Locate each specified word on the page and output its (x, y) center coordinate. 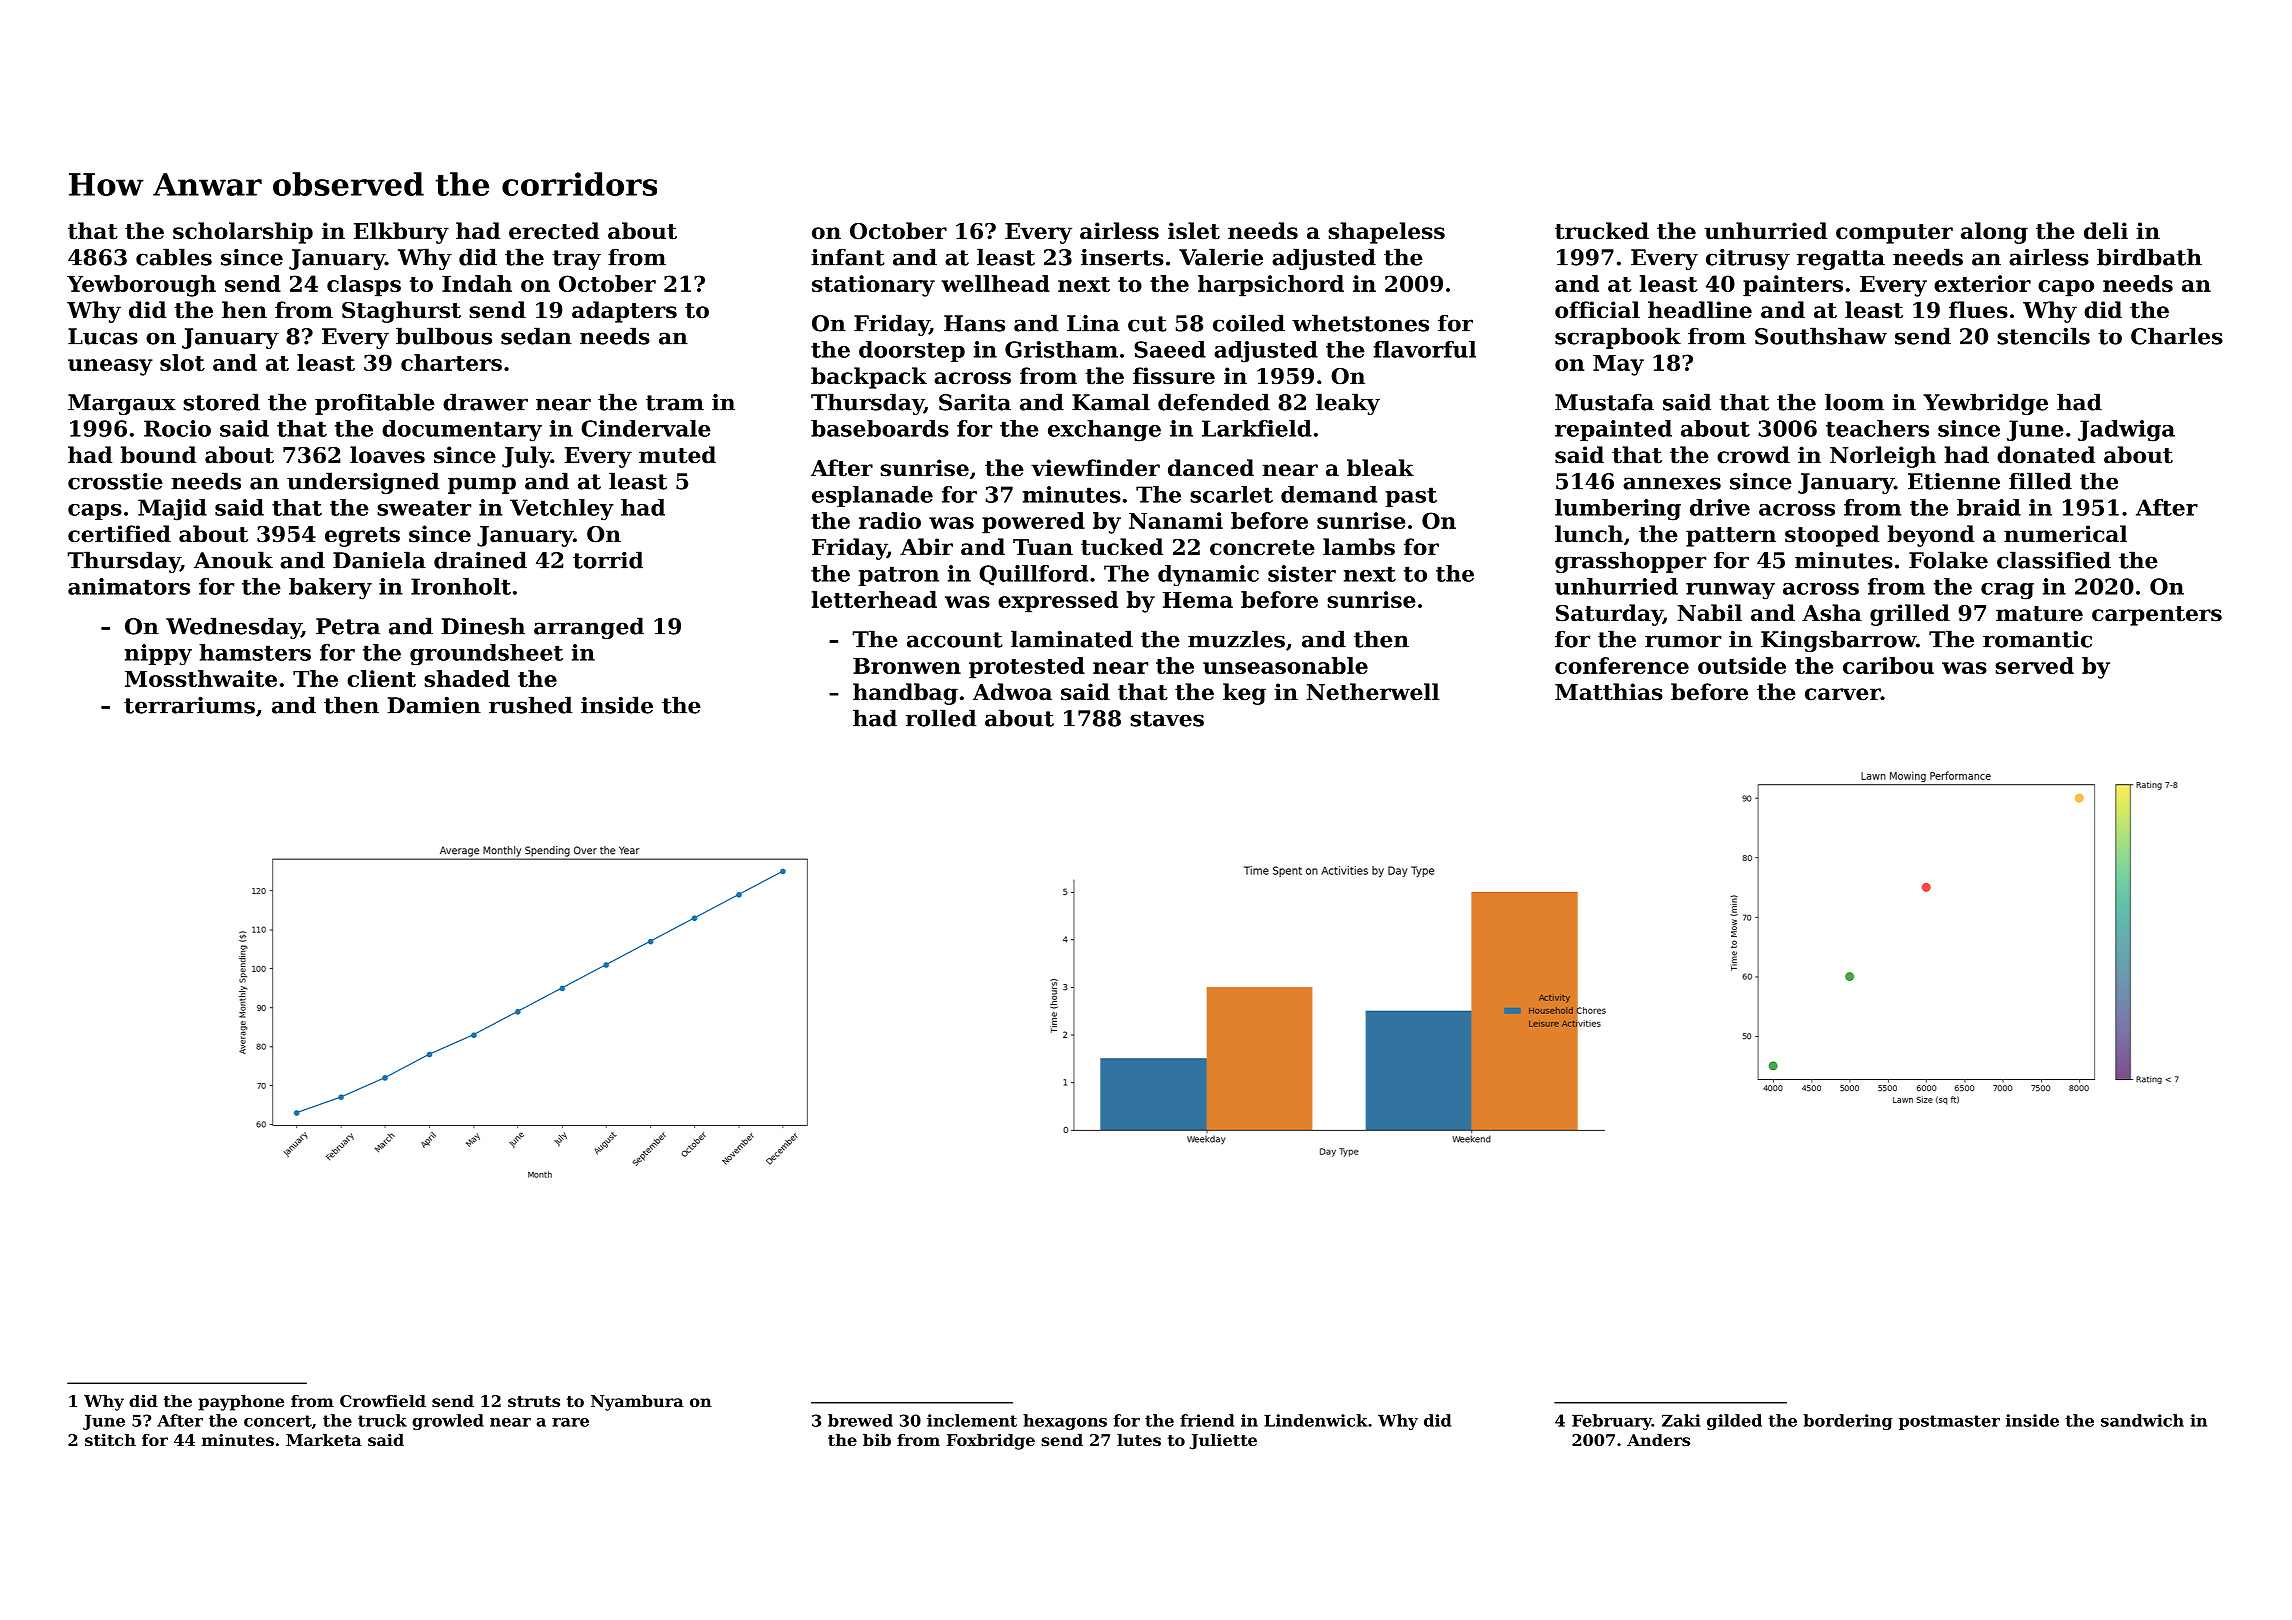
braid (1989, 507)
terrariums (189, 705)
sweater (424, 508)
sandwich (2142, 1420)
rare (570, 1422)
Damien (434, 705)
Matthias (1609, 692)
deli (2106, 231)
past (1411, 497)
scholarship (243, 233)
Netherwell (1372, 692)
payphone (241, 1403)
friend (1207, 1420)
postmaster (1949, 1422)
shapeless (1386, 233)
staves (1167, 719)
